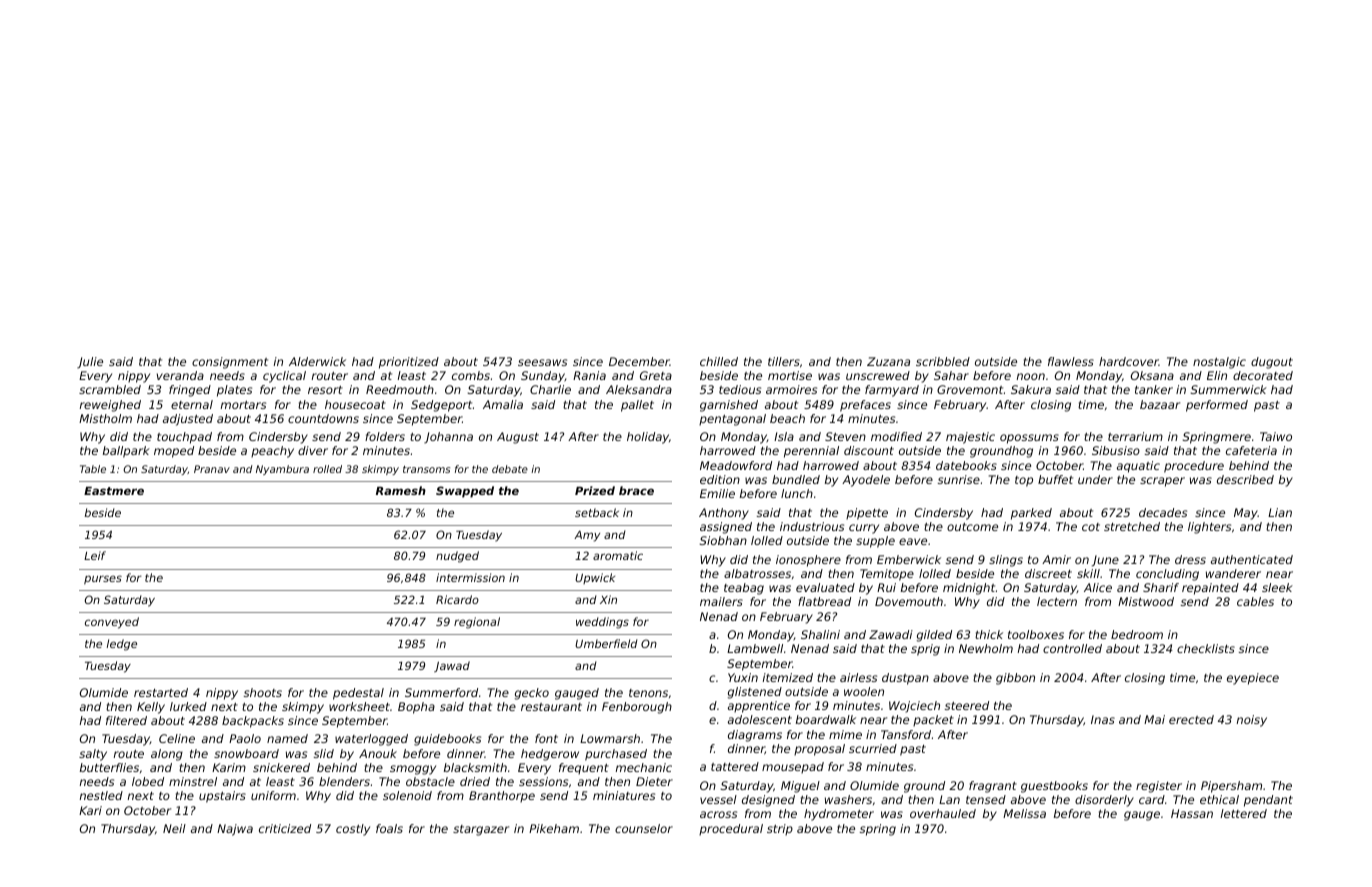 The image size is (1372, 887). What do you see at coordinates (1095, 479) in the screenshot?
I see `under` at bounding box center [1095, 479].
